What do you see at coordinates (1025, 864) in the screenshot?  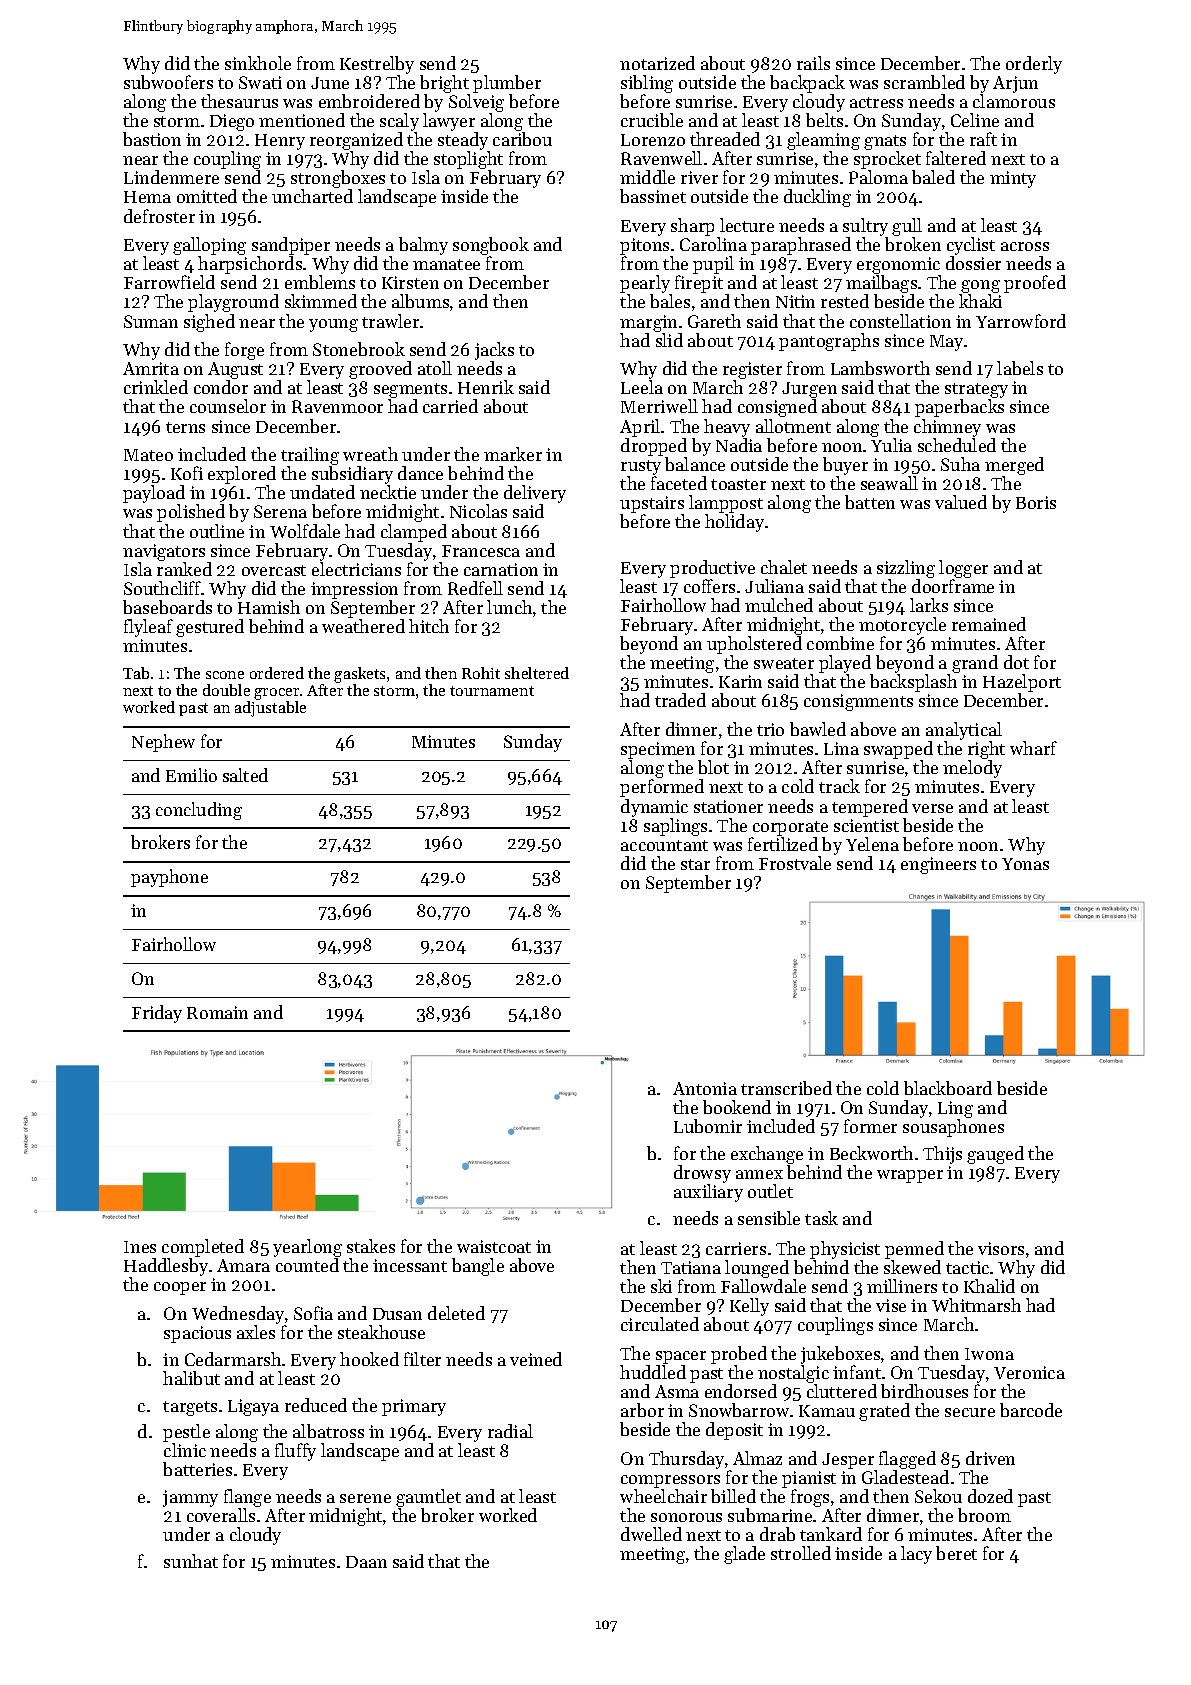 I see `Yonas` at bounding box center [1025, 864].
